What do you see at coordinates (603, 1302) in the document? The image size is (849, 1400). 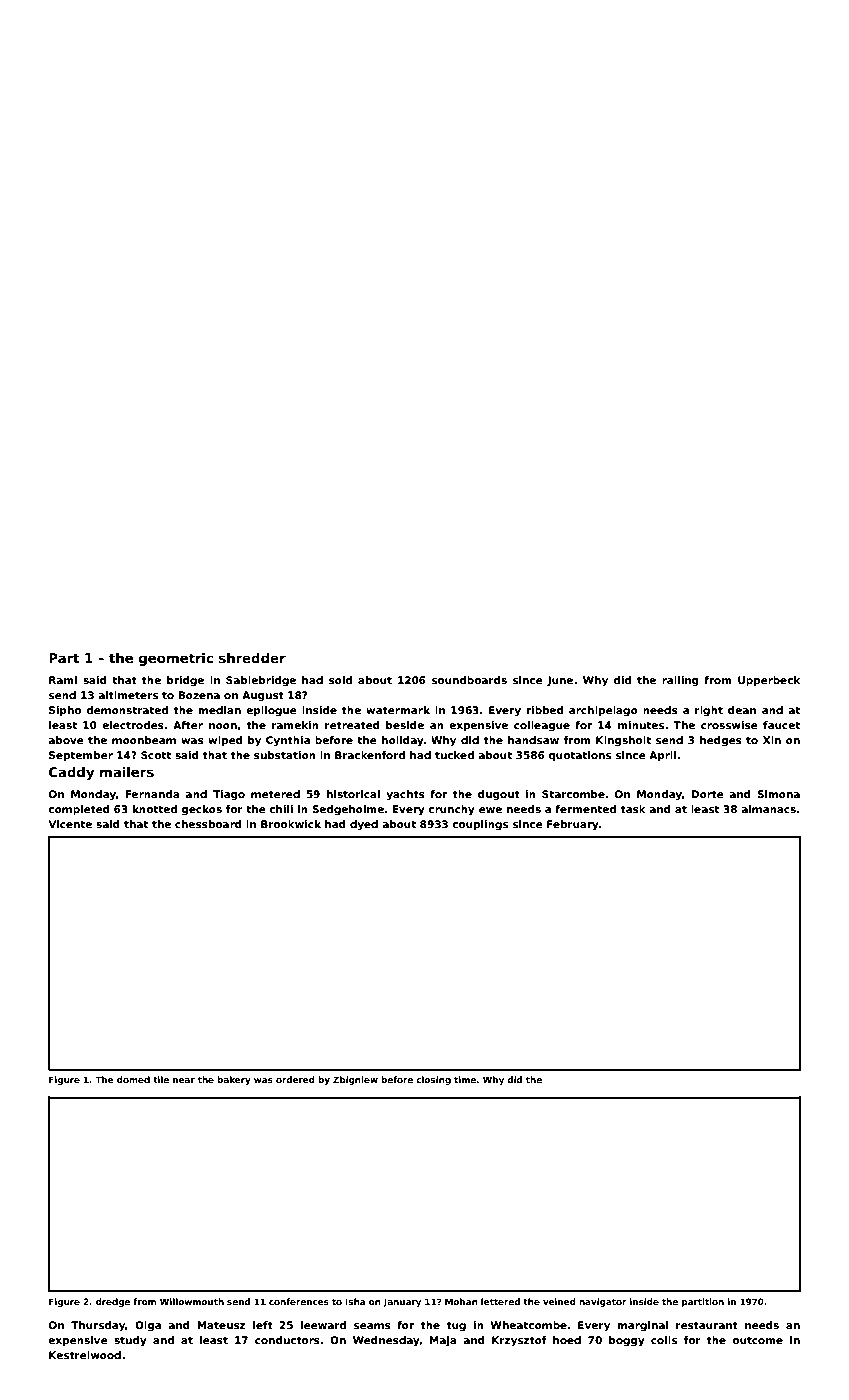 I see `navigator` at bounding box center [603, 1302].
